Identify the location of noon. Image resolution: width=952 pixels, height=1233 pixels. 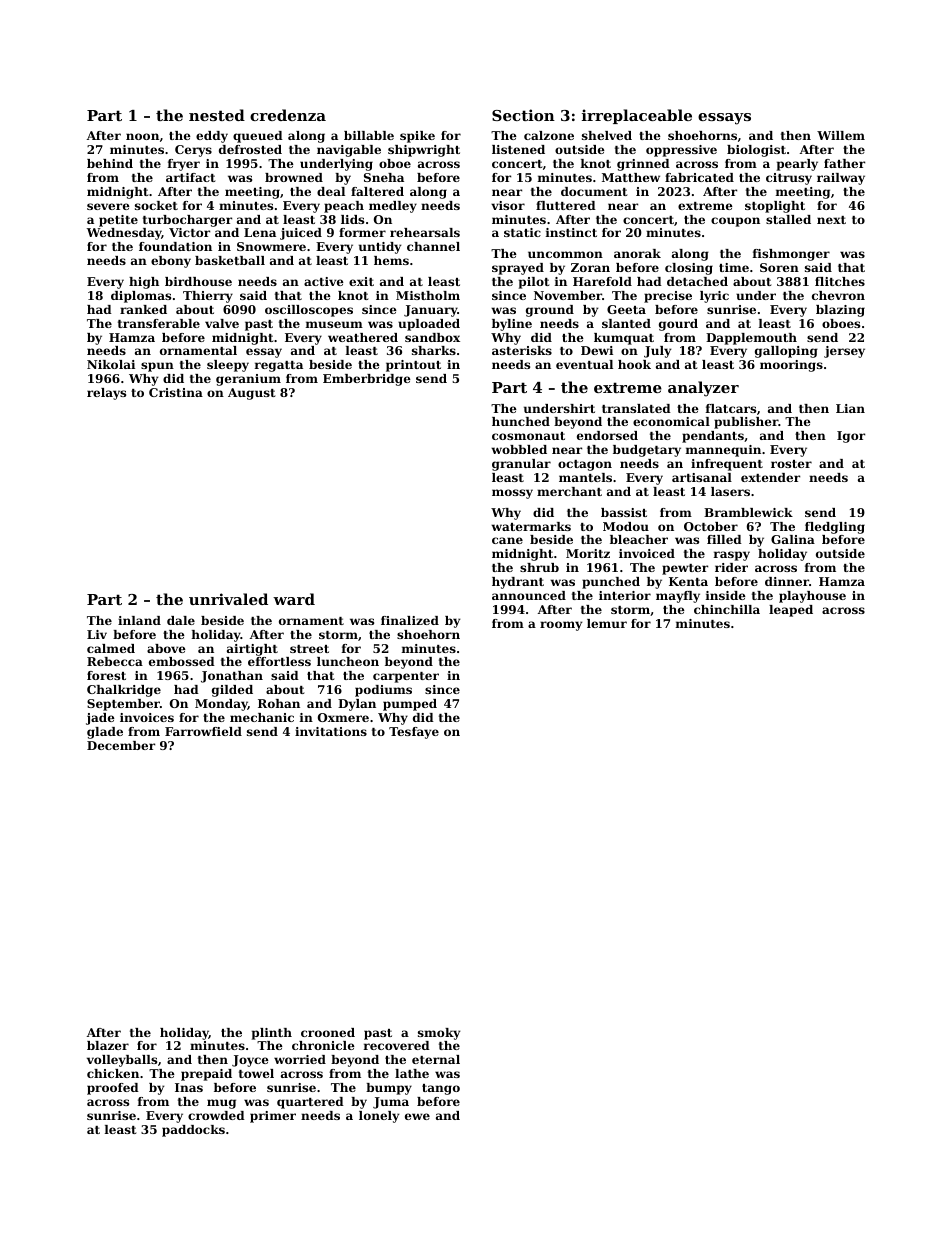
(142, 136).
